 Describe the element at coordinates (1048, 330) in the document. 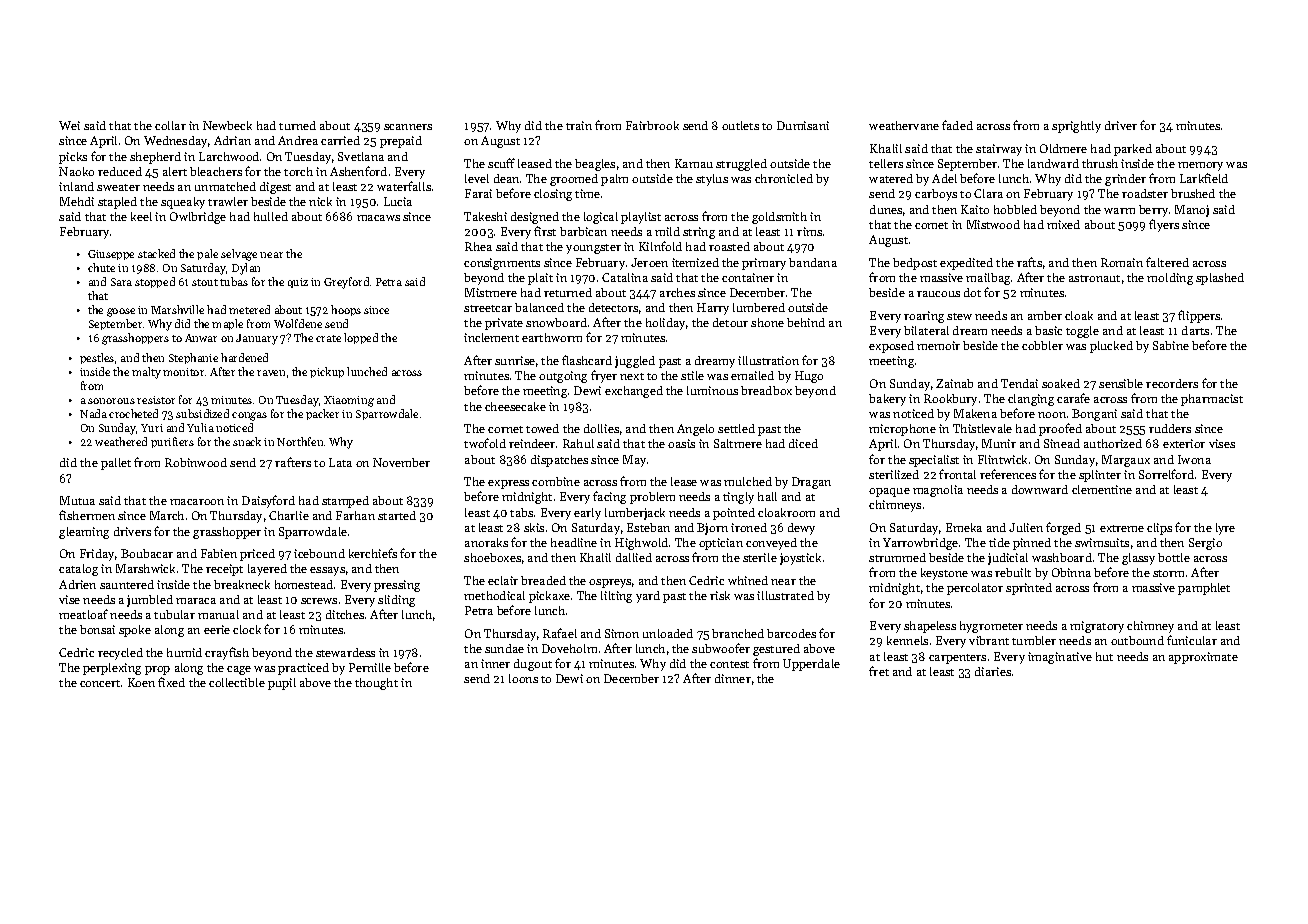

I see `basic` at that location.
